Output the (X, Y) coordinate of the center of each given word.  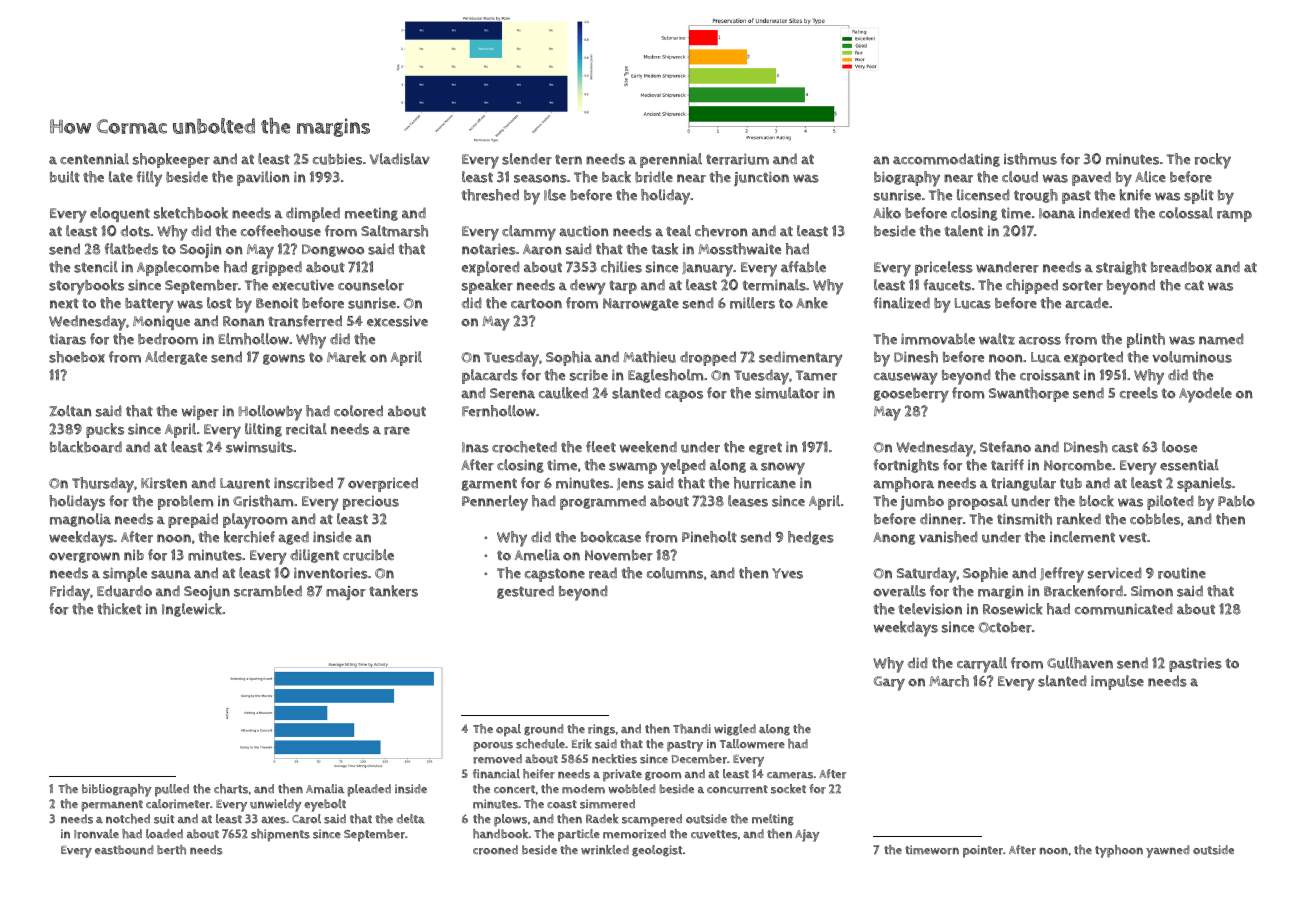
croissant (1050, 375)
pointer (983, 851)
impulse (1117, 682)
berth (171, 850)
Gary (889, 683)
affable (803, 267)
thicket (119, 609)
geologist (657, 851)
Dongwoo (333, 250)
